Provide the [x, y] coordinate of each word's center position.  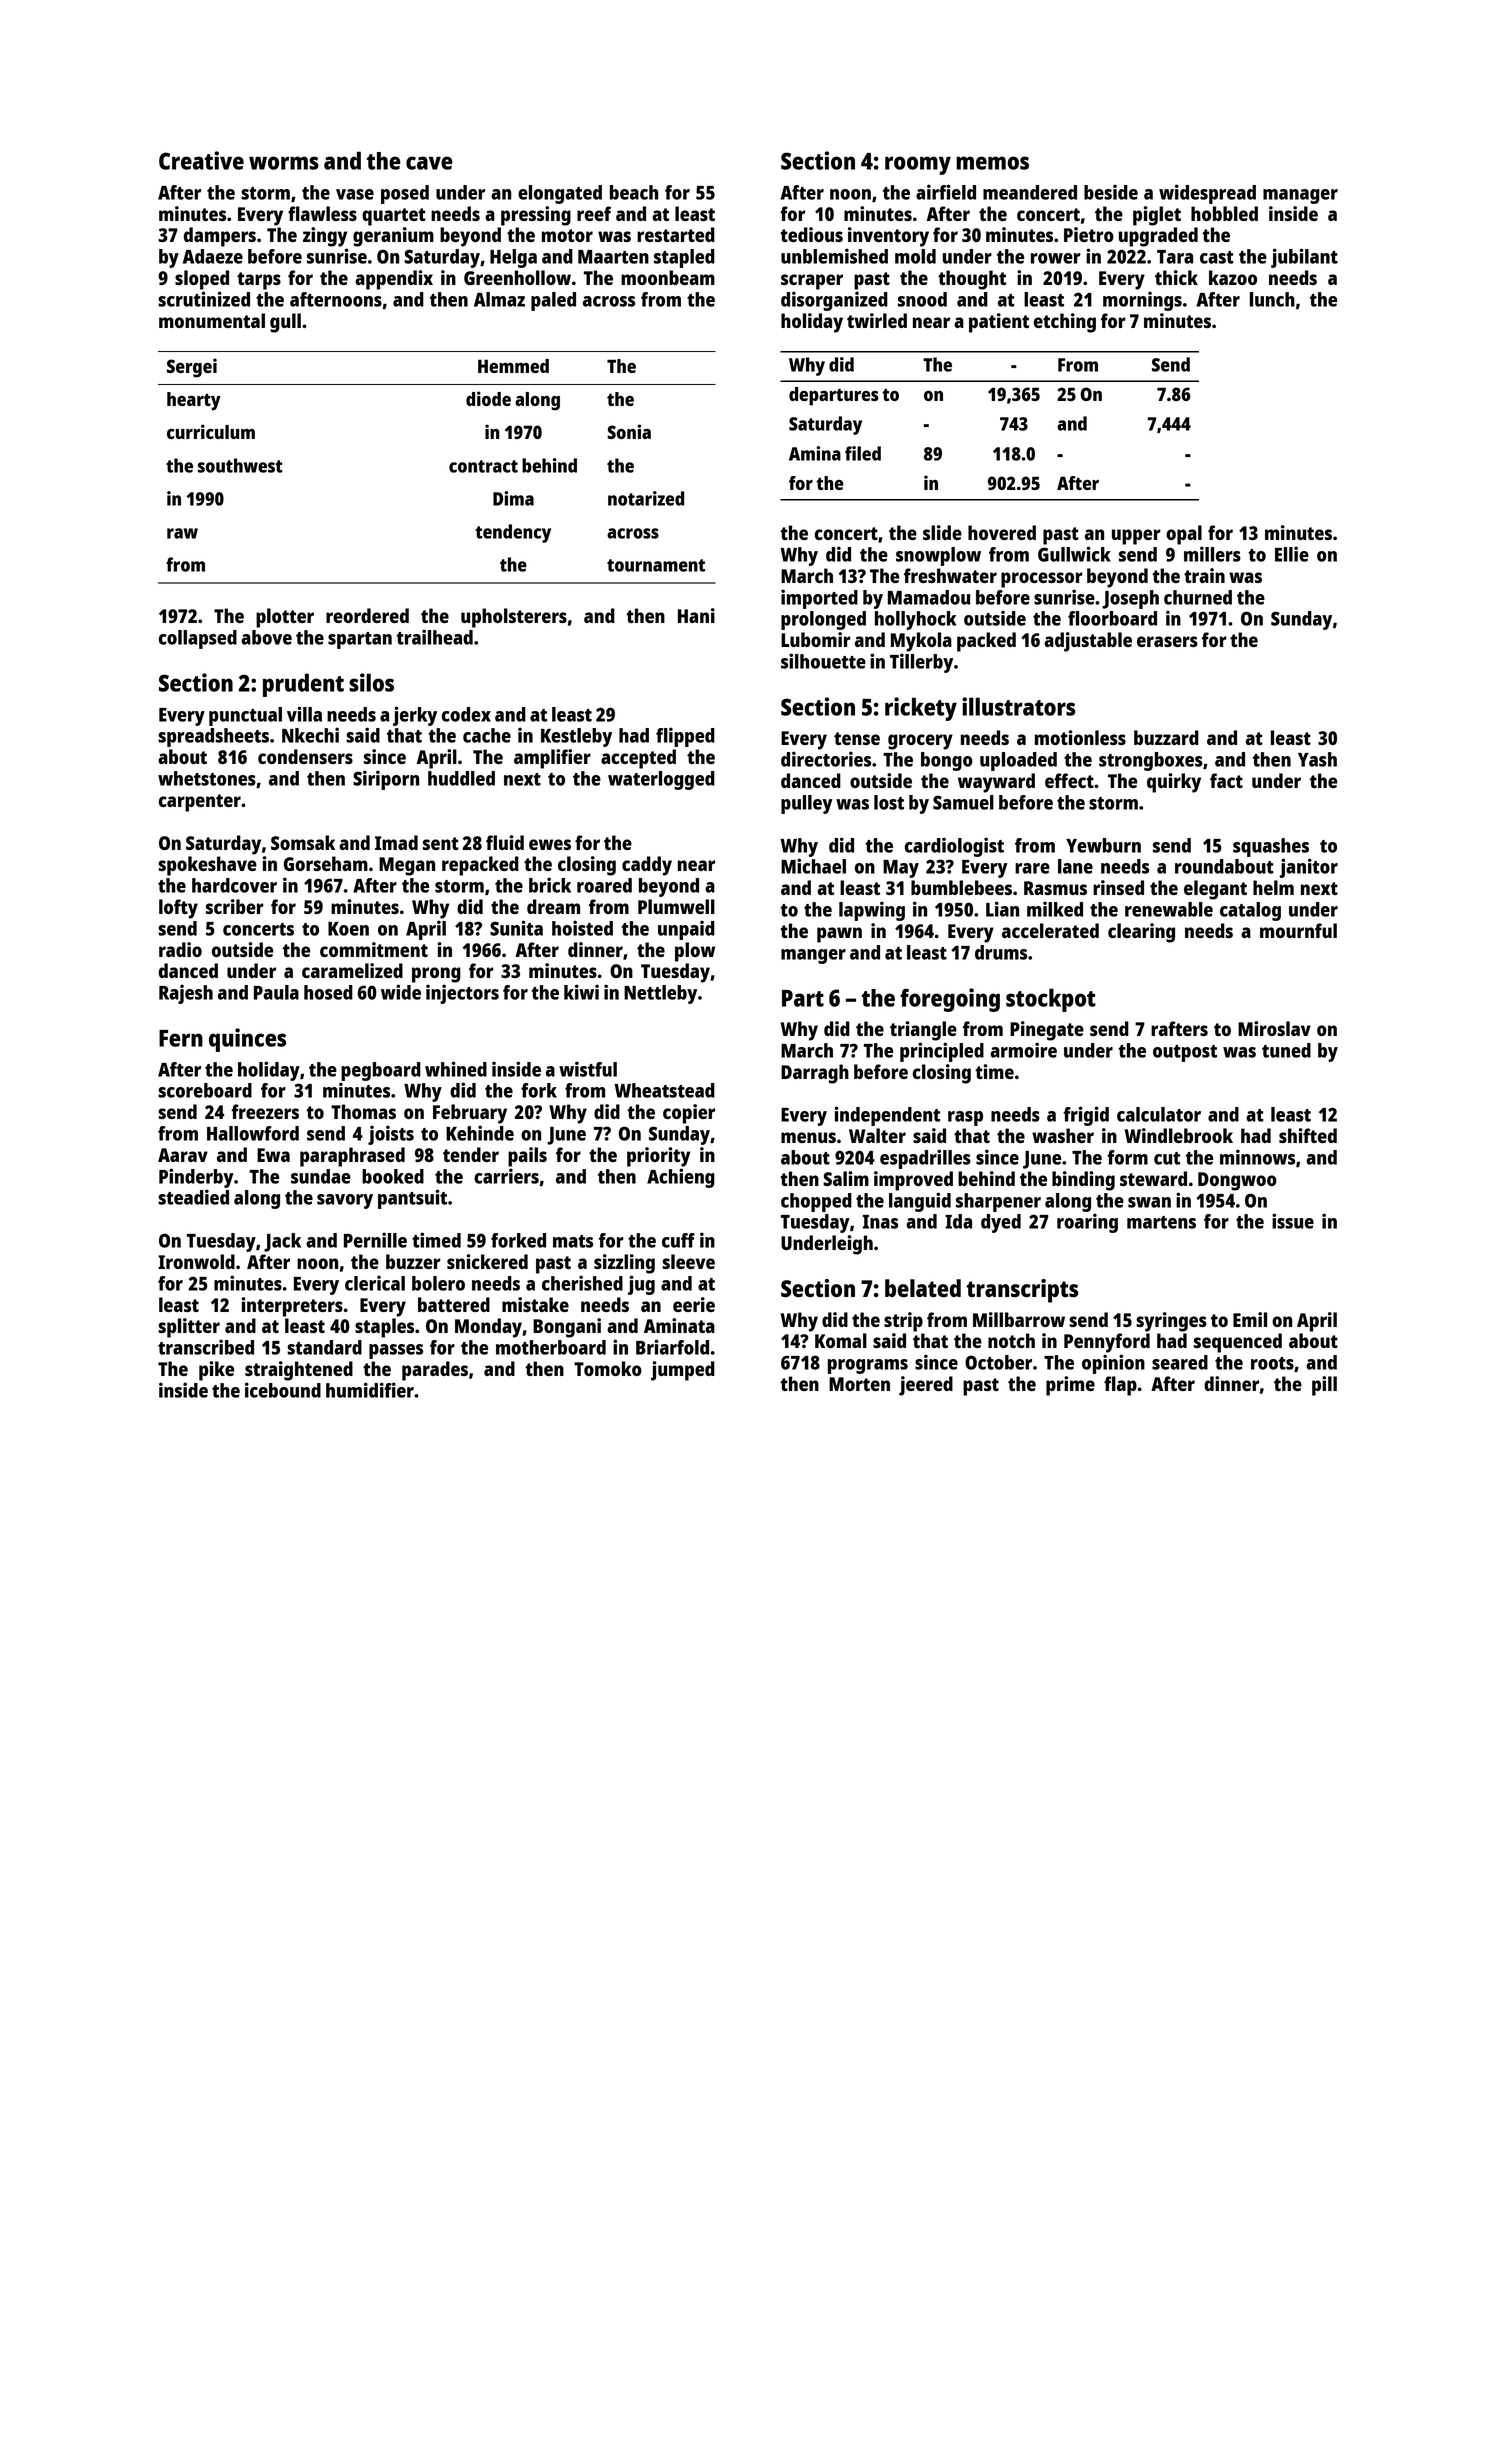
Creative [201, 160]
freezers [265, 1111]
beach [634, 192]
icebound [283, 1390]
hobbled [1224, 213]
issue [1293, 1221]
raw [182, 533]
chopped [816, 1202]
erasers [1167, 641]
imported [819, 599]
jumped [683, 1371]
